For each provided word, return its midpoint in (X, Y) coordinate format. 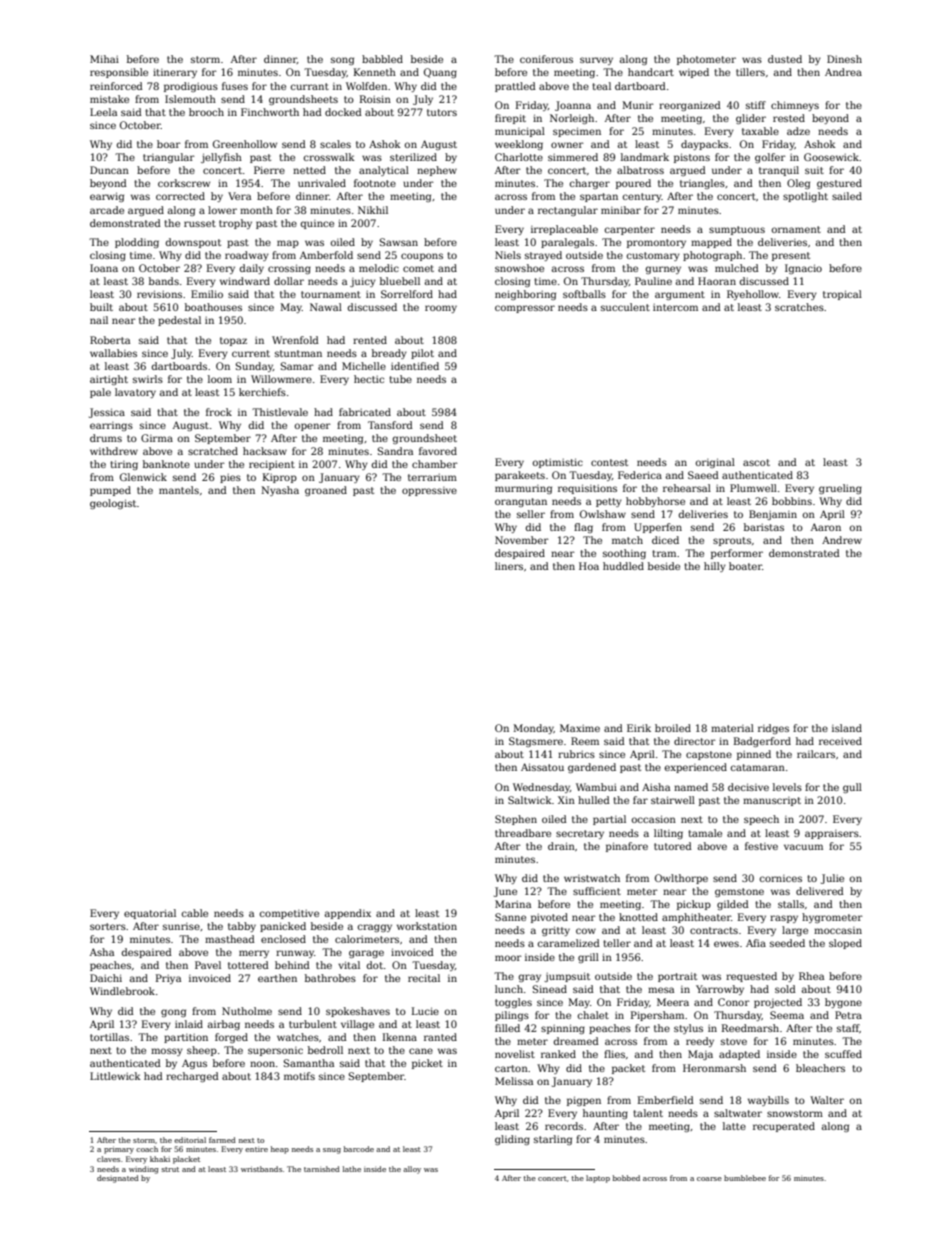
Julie (832, 879)
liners (509, 566)
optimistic (558, 463)
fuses (235, 86)
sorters (108, 926)
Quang (440, 73)
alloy (412, 1170)
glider (751, 119)
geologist (113, 504)
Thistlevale (280, 412)
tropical (842, 295)
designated (118, 1179)
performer (737, 554)
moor (508, 958)
